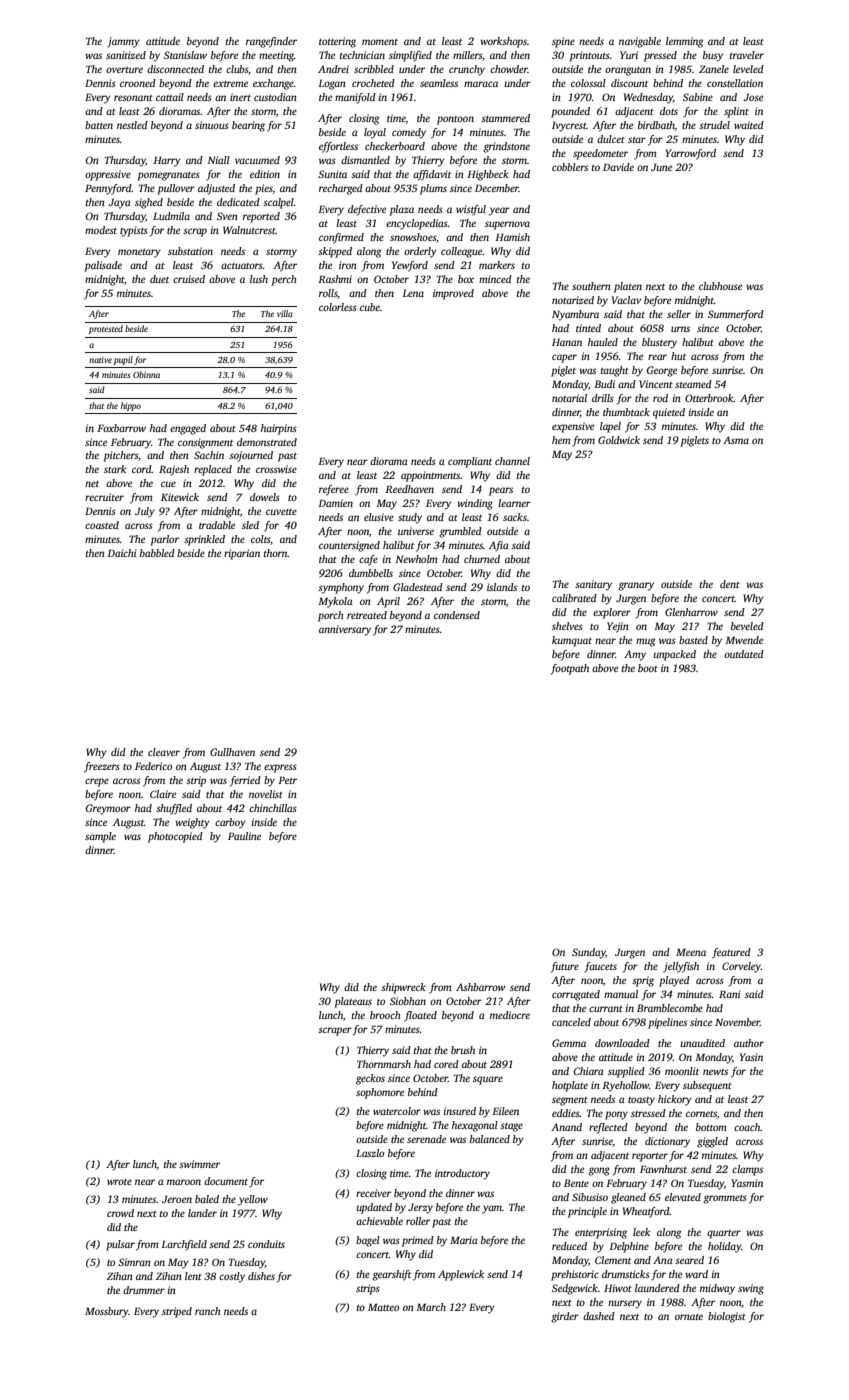 Image resolution: width=849 pixels, height=1400 pixels. Describe the element at coordinates (416, 559) in the page. I see `Newholm` at that location.
